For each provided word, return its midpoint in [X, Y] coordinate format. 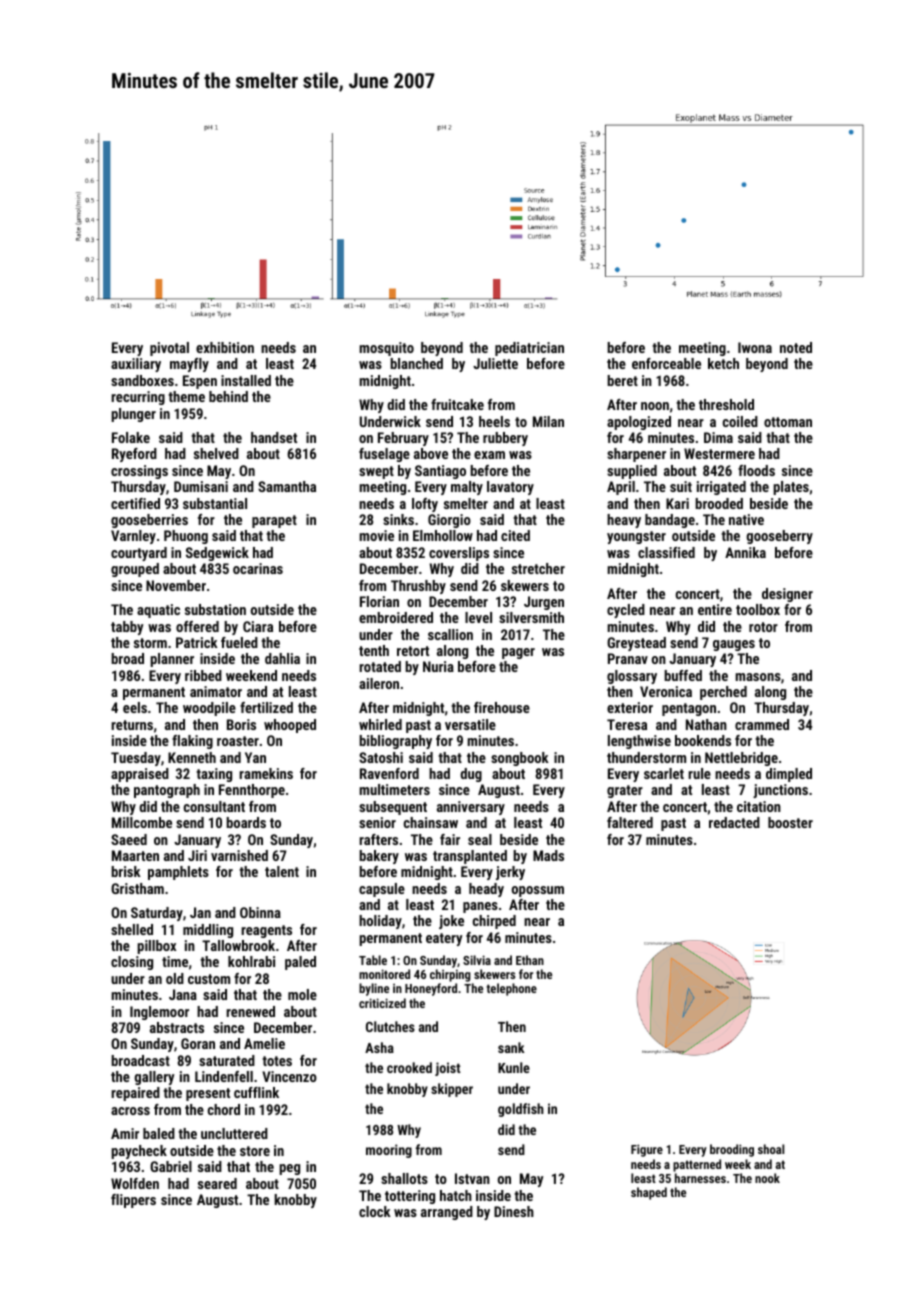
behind [228, 396]
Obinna [260, 912]
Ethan [530, 960]
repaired [135, 1094]
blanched [416, 363]
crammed [762, 724]
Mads [548, 855]
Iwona [755, 347]
